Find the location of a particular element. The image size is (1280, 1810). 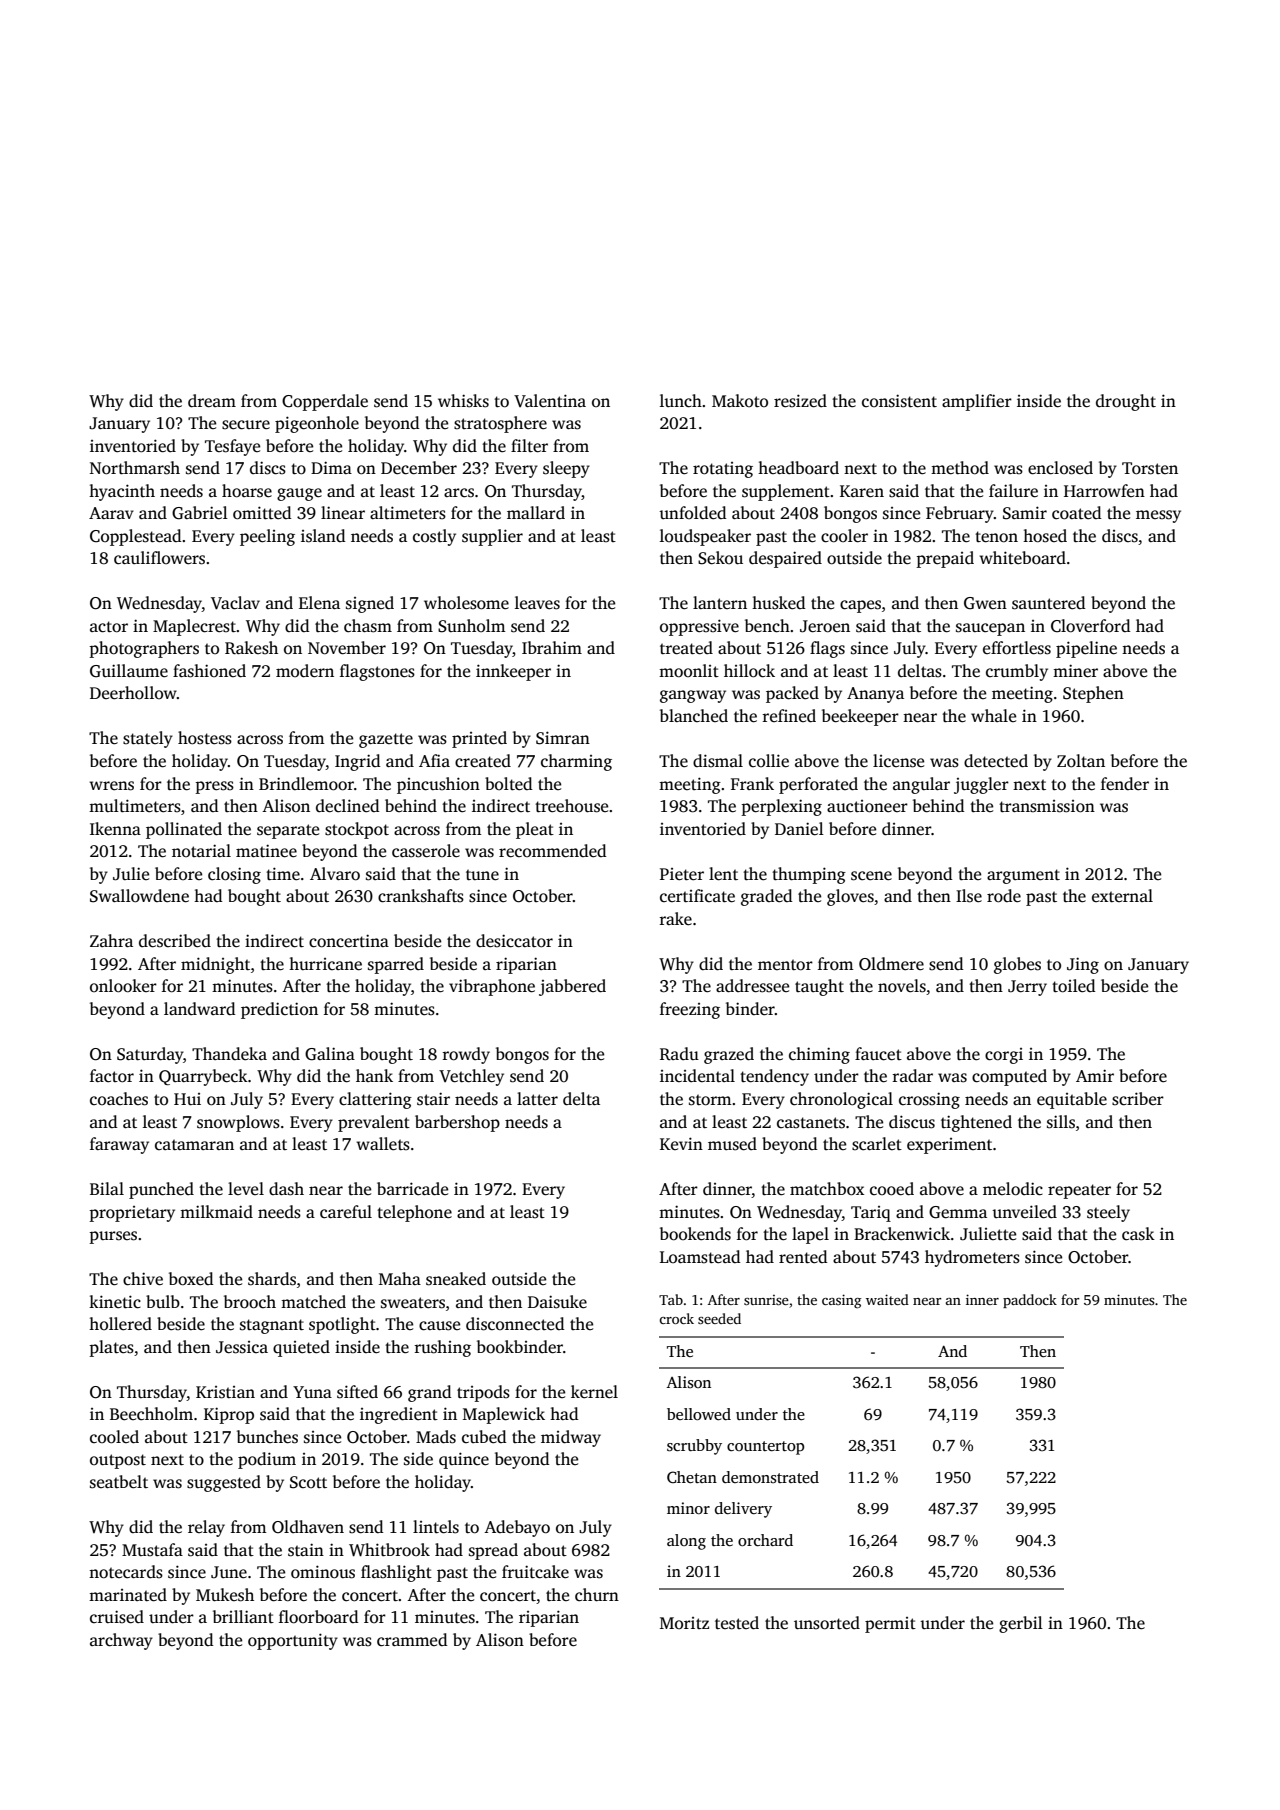

unveiled is located at coordinates (1024, 1212).
